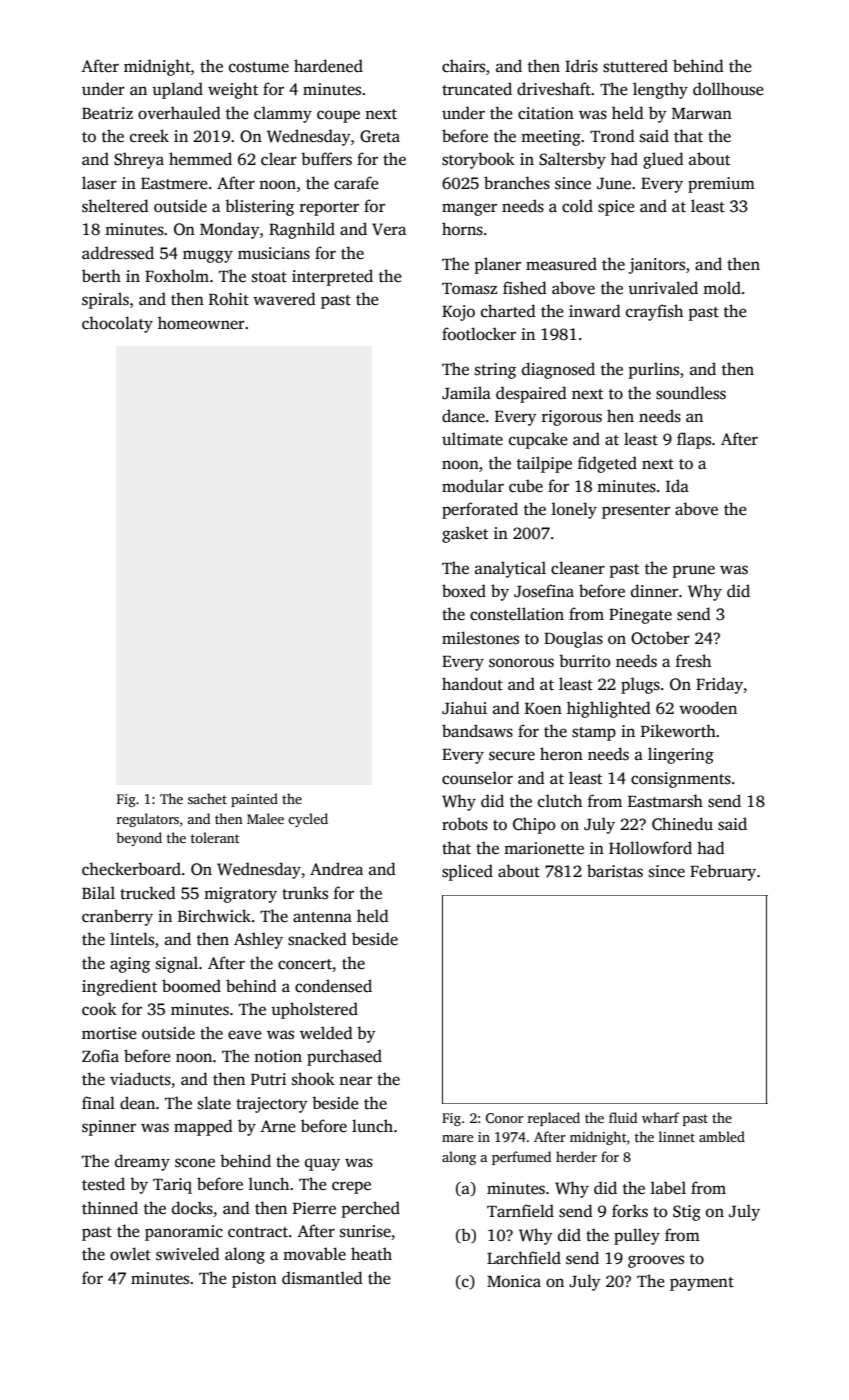 Image resolution: width=849 pixels, height=1400 pixels. I want to click on weight, so click(233, 90).
